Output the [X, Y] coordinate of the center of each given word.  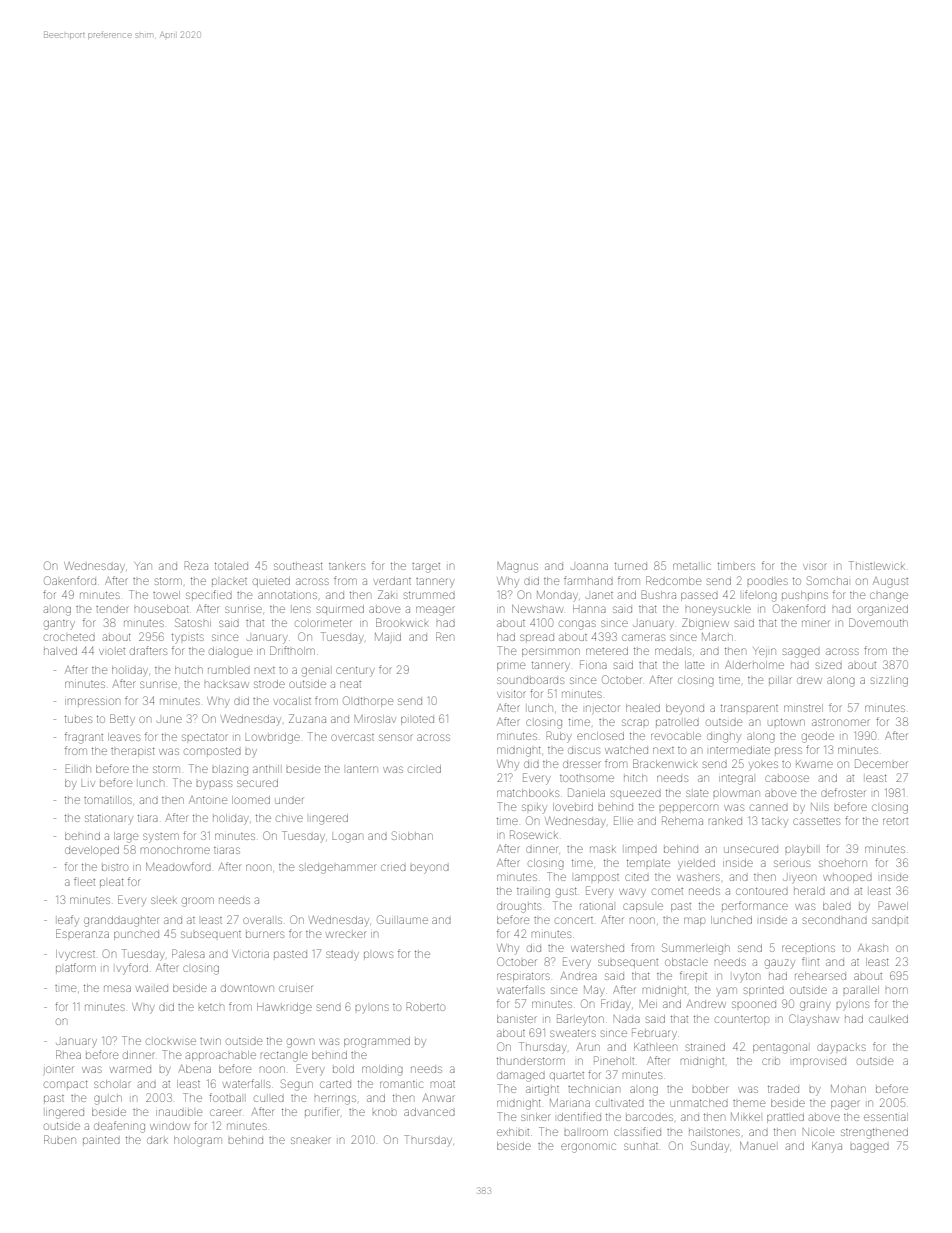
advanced [429, 1112]
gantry [59, 625]
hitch [635, 778]
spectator [205, 737]
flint [810, 961]
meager [435, 611]
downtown [247, 988]
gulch [108, 1100]
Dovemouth [878, 622]
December [881, 763]
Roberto [425, 1006]
